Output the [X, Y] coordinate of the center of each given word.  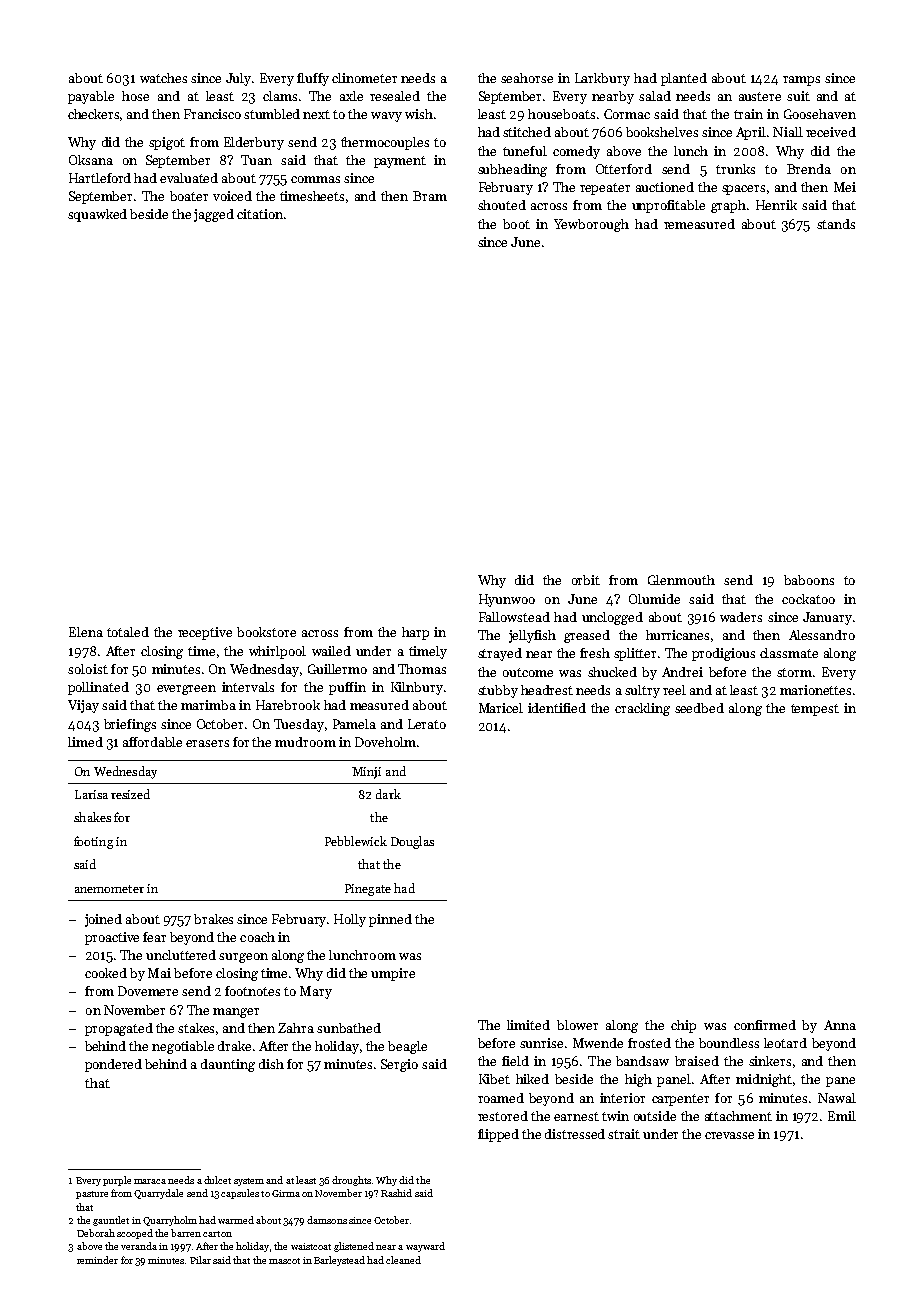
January [827, 618]
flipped [498, 1135]
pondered [113, 1065]
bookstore [266, 632]
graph [728, 206]
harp [415, 633]
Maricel [501, 708]
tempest [815, 710]
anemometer [109, 889]
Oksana [91, 160]
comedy [576, 152]
